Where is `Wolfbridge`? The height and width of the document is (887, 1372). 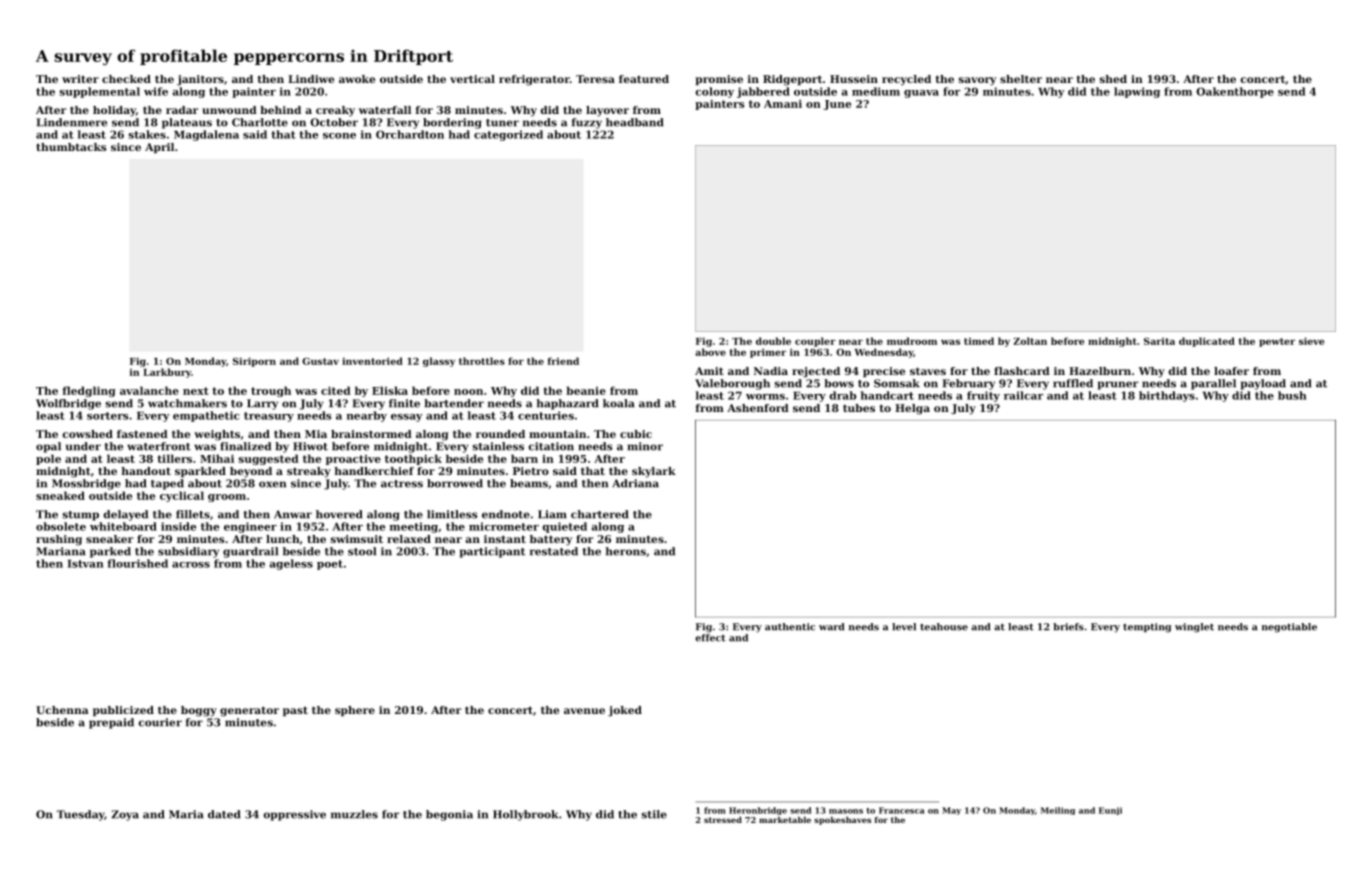 Wolfbridge is located at coordinates (68, 404).
